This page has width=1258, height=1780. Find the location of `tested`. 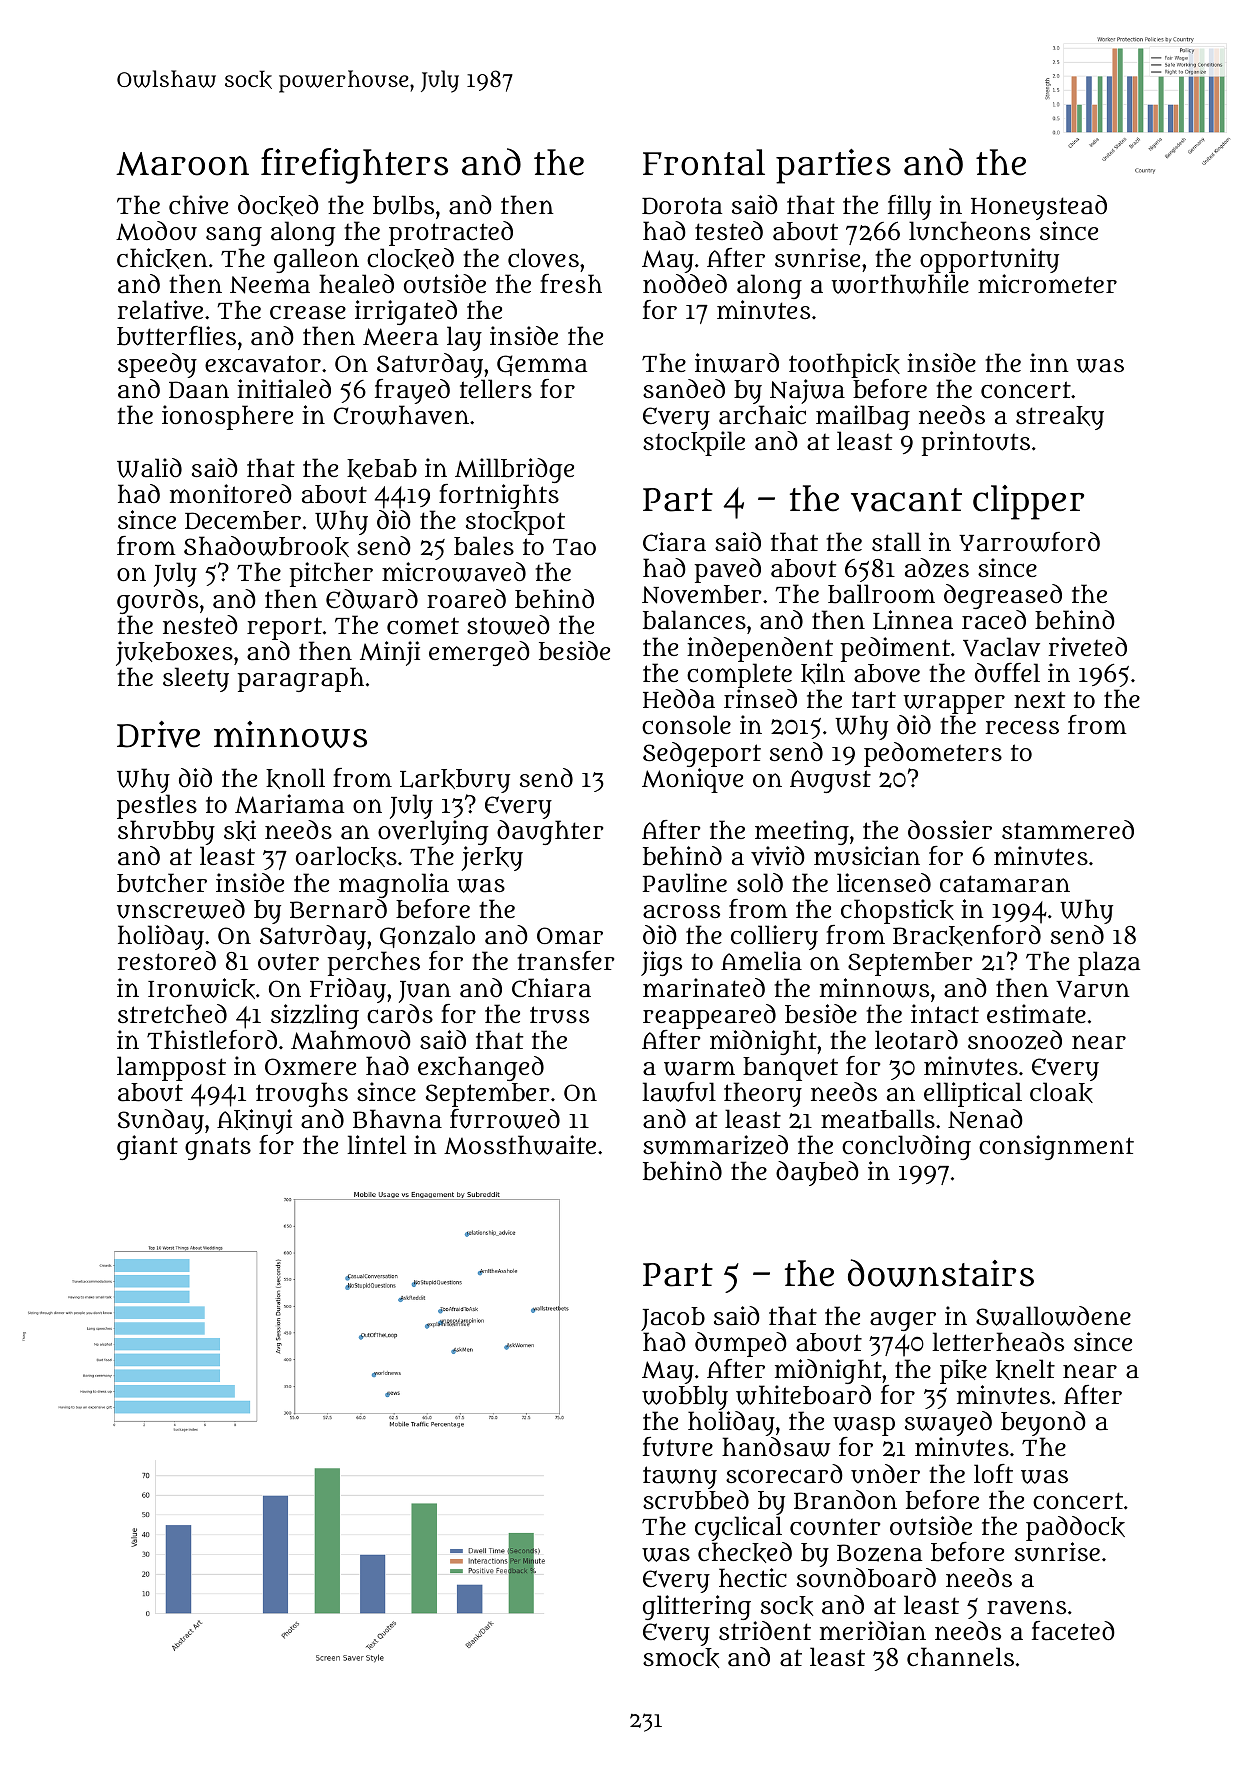

tested is located at coordinates (729, 230).
